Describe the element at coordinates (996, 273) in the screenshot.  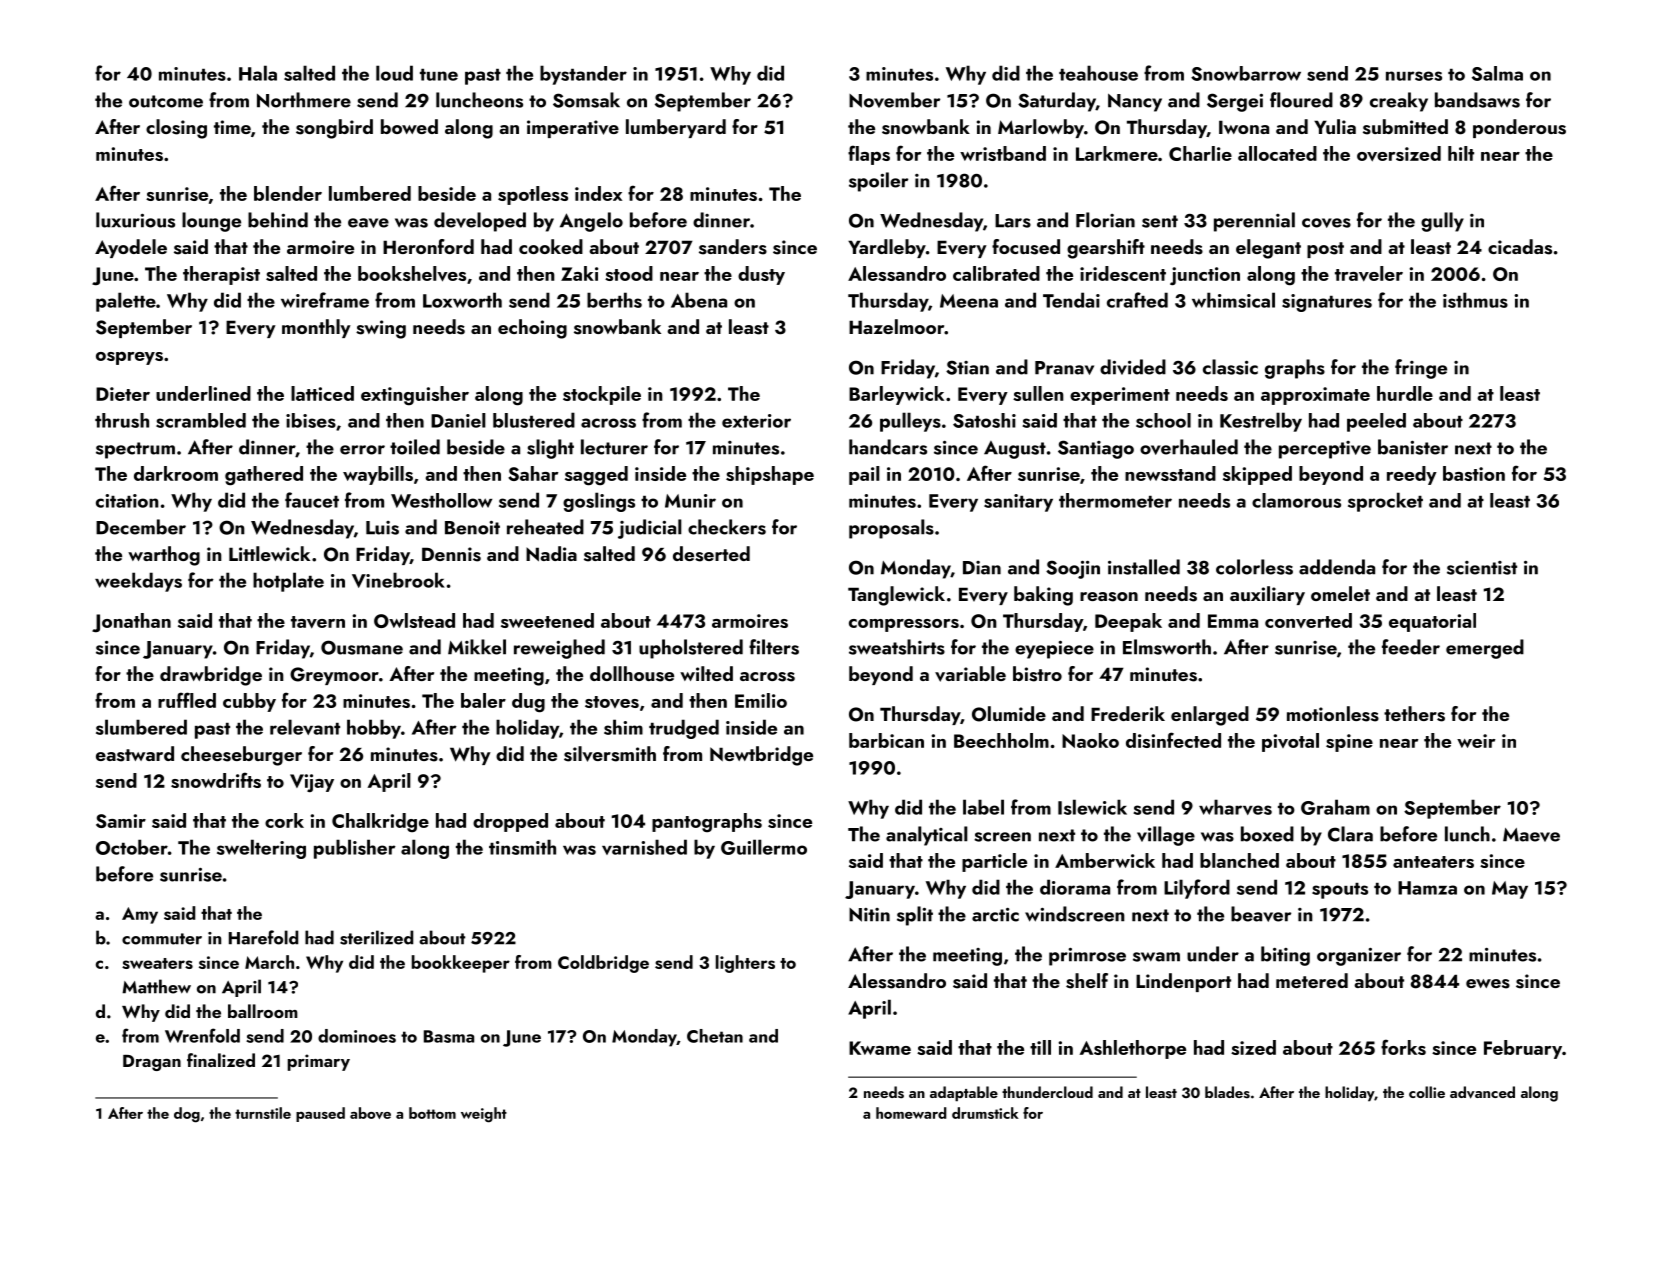
I see `calibrated` at that location.
